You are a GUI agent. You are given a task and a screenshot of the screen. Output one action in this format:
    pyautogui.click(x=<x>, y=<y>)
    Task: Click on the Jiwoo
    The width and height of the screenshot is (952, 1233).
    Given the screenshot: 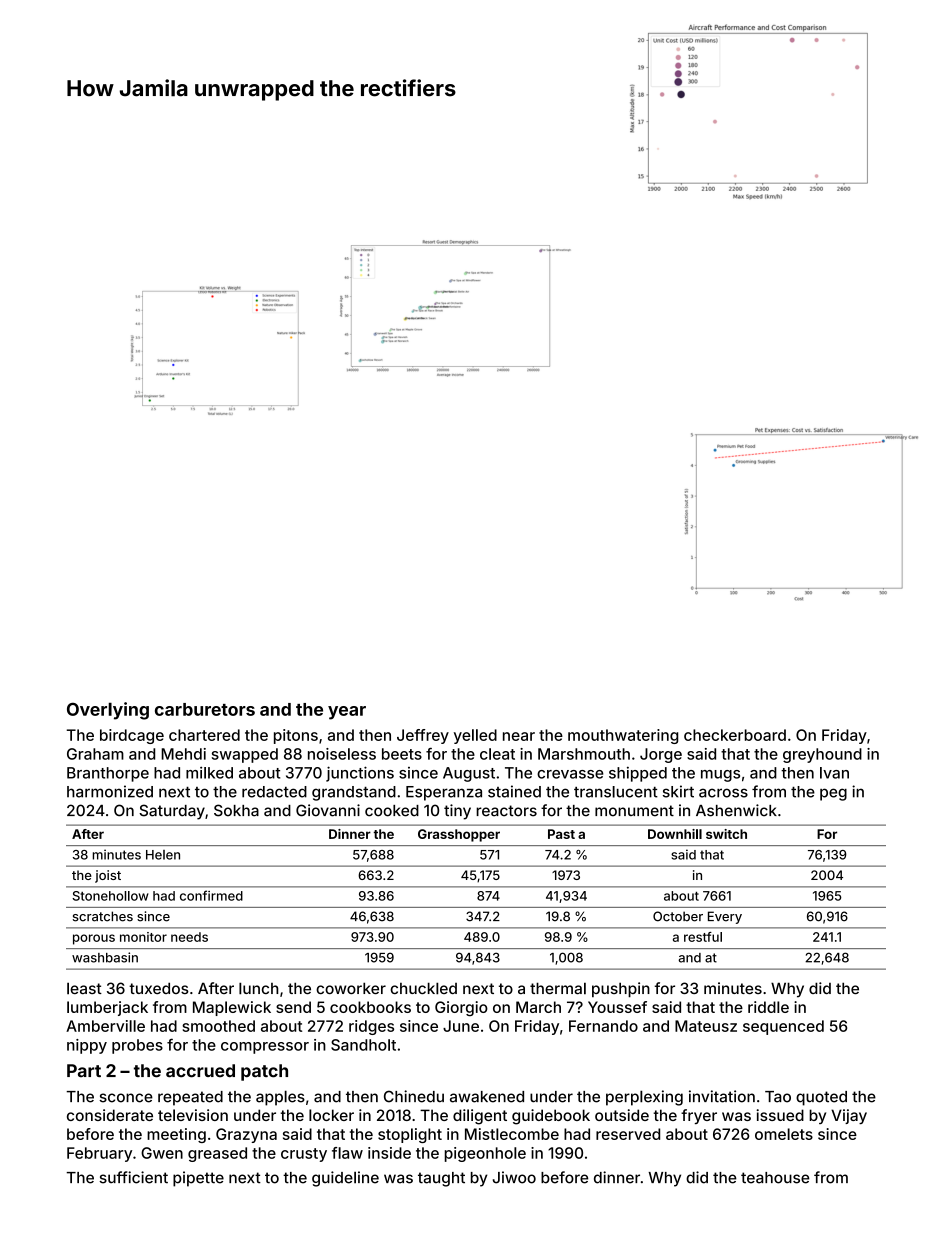 What is the action you would take?
    pyautogui.click(x=514, y=1177)
